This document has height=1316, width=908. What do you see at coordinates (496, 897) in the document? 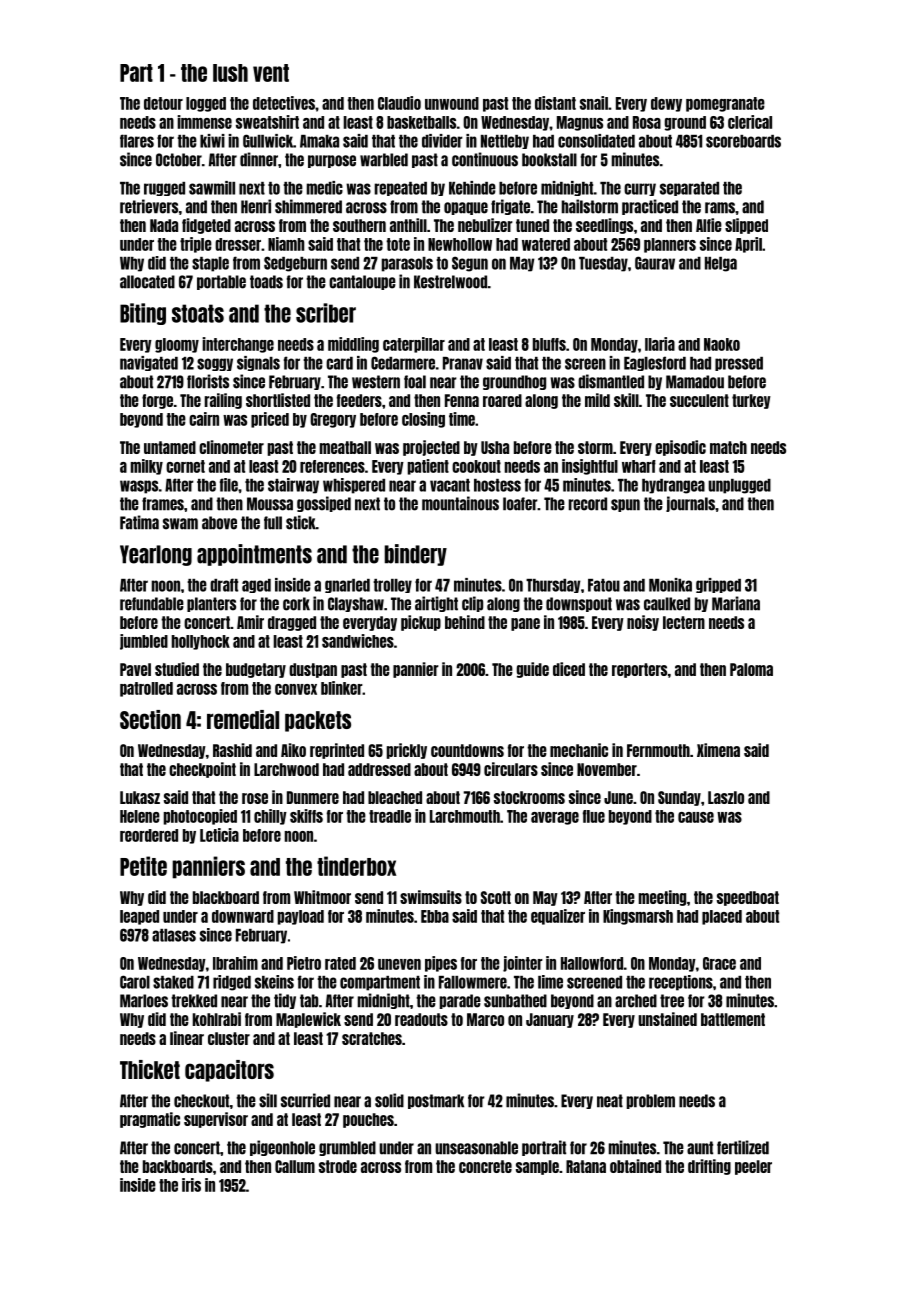
I see `Scott` at bounding box center [496, 897].
